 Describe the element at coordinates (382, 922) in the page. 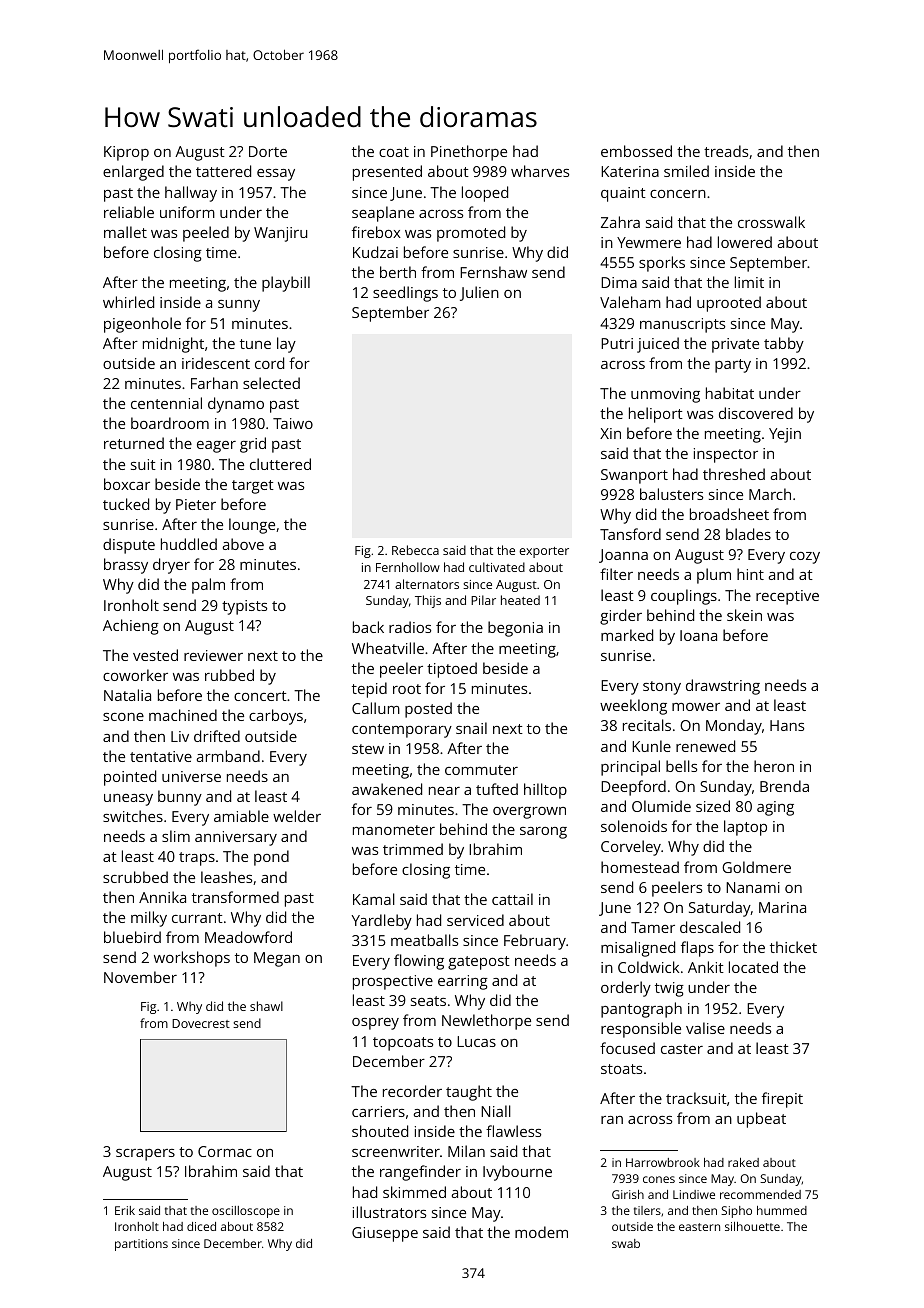

I see `Yardleby` at that location.
